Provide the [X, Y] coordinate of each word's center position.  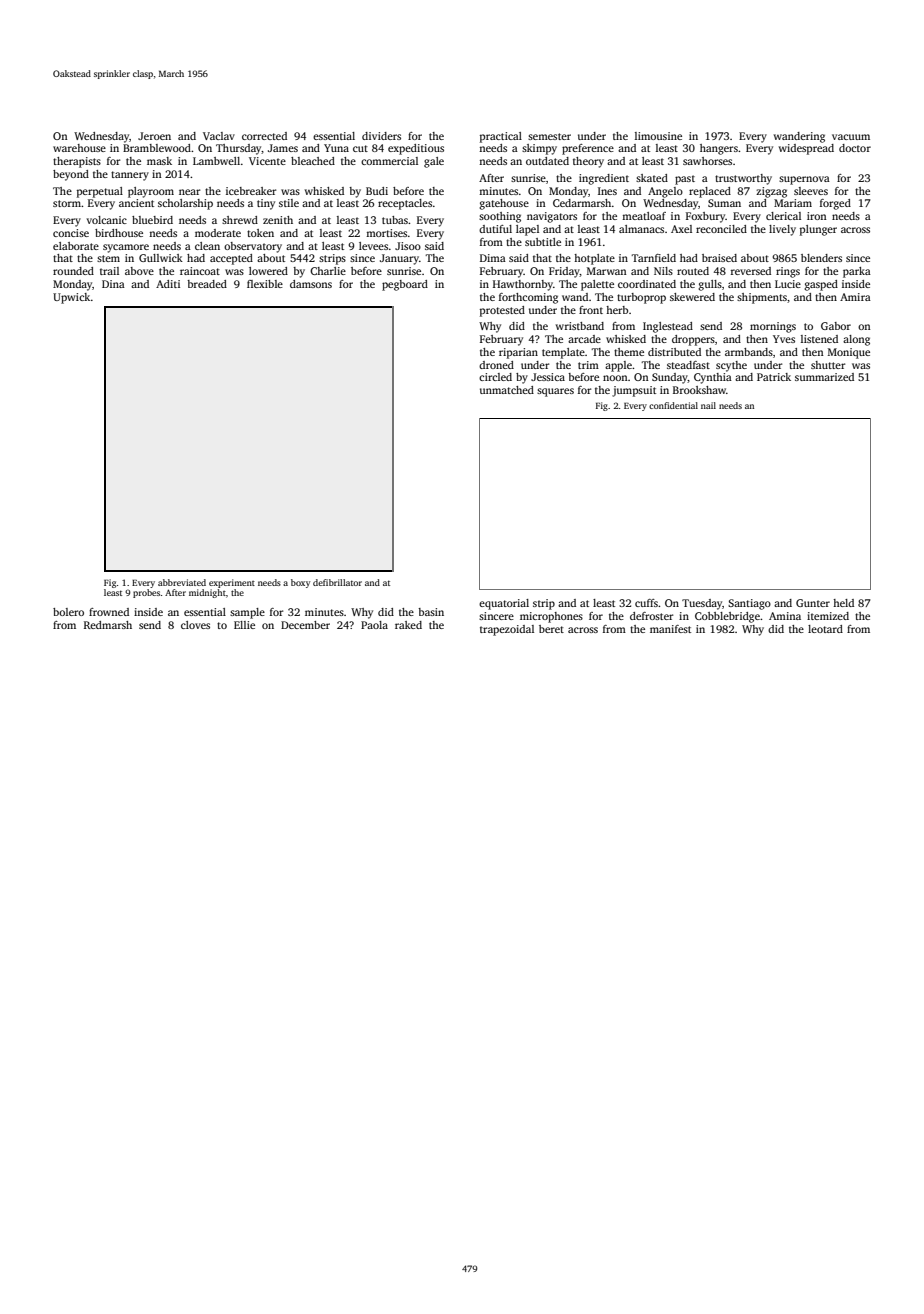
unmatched [507, 390]
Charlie [328, 271]
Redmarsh [108, 625]
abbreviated [182, 582]
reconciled [721, 229]
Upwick [71, 298]
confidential [673, 405]
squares [555, 392]
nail [708, 405]
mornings [773, 327]
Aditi [168, 284]
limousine [658, 136]
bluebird [152, 220]
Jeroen [154, 136]
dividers [381, 136]
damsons [311, 284]
